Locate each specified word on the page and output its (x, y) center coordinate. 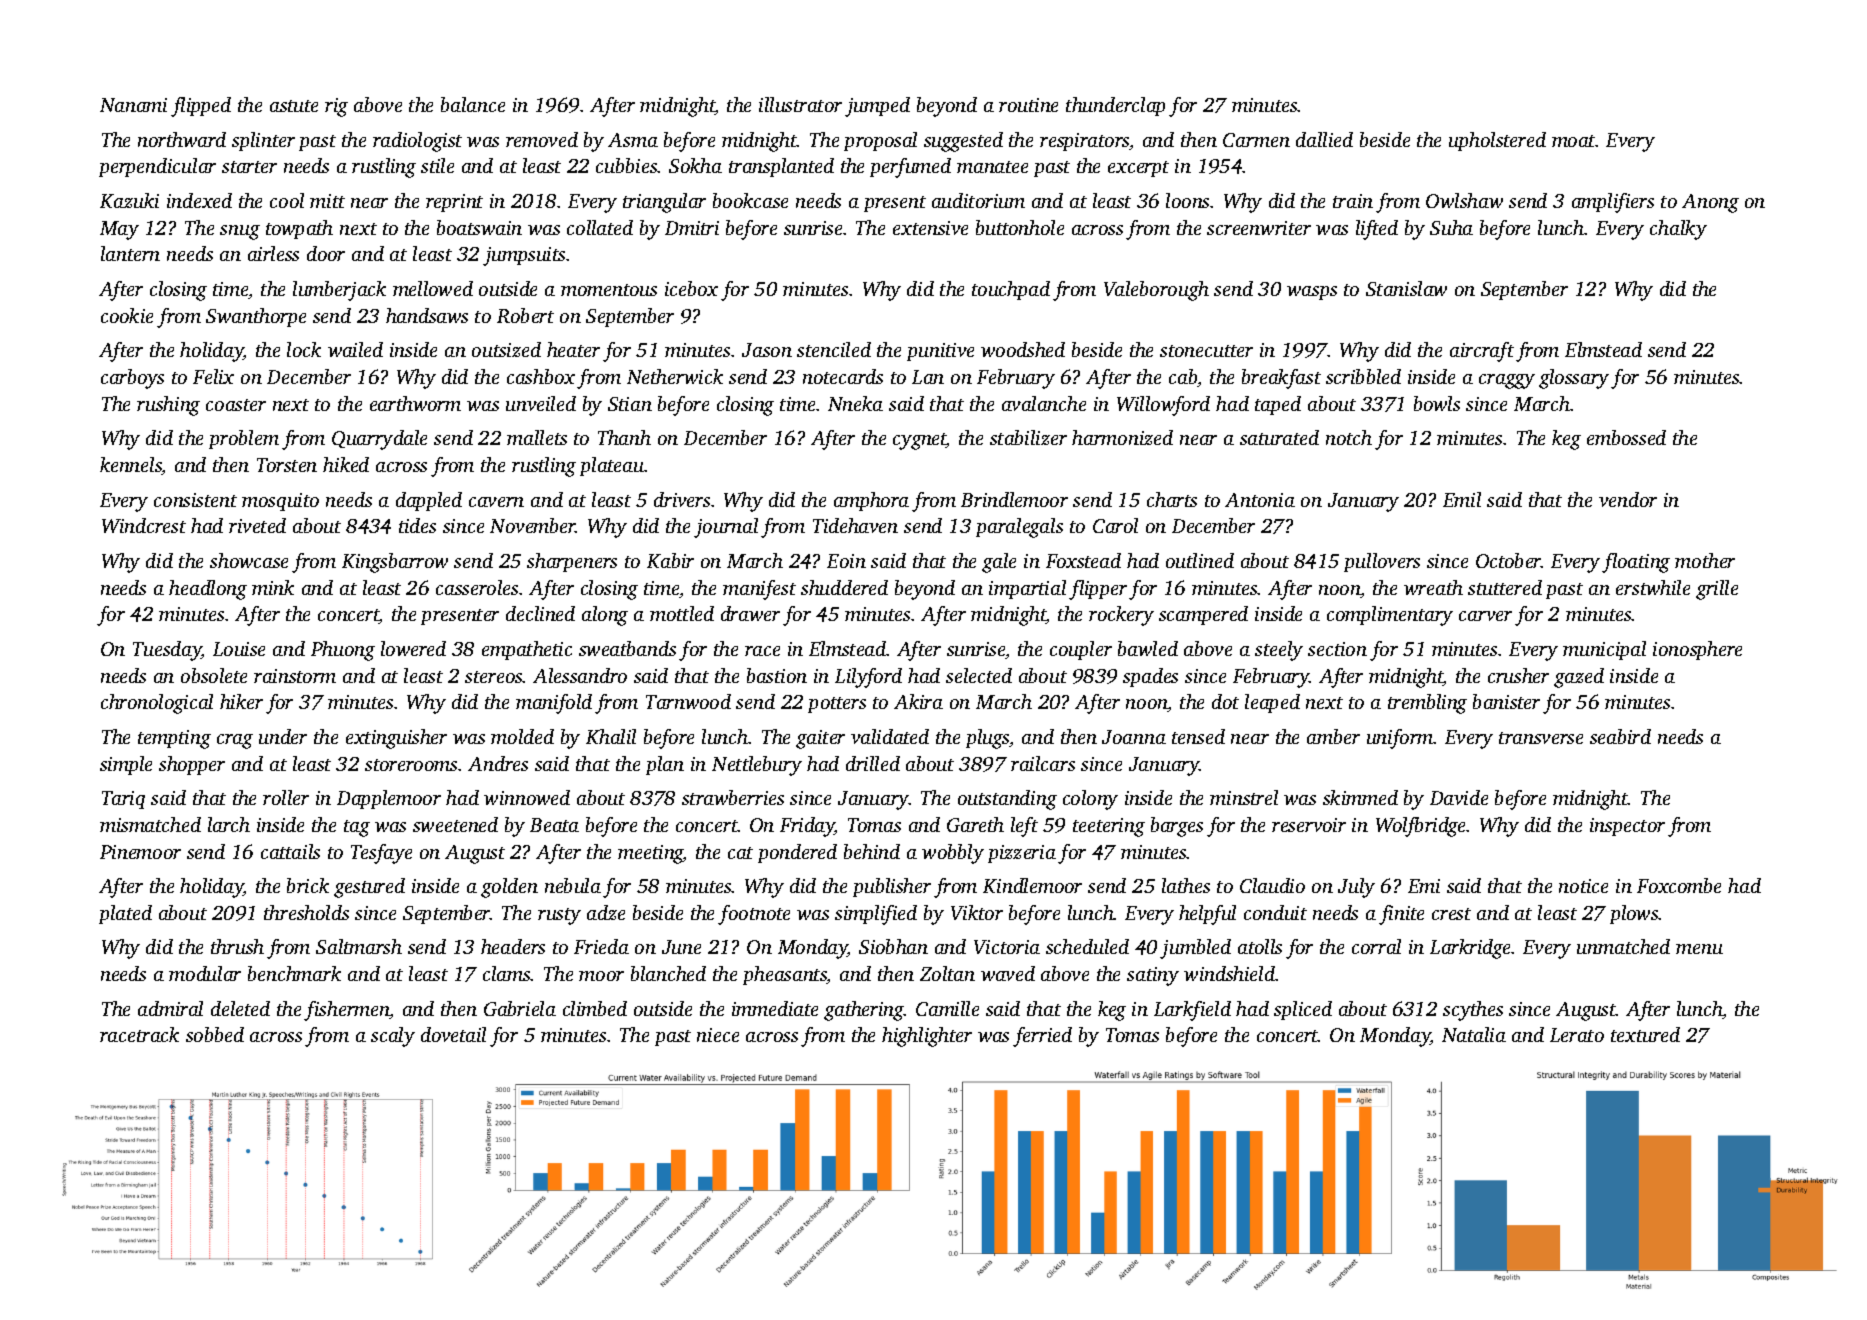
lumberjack (339, 291)
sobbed (215, 1034)
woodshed (1023, 349)
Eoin (846, 561)
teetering (1109, 827)
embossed (1626, 437)
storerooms (411, 765)
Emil (1462, 499)
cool (287, 200)
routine (1028, 105)
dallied (1324, 139)
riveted (257, 525)
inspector (1627, 827)
